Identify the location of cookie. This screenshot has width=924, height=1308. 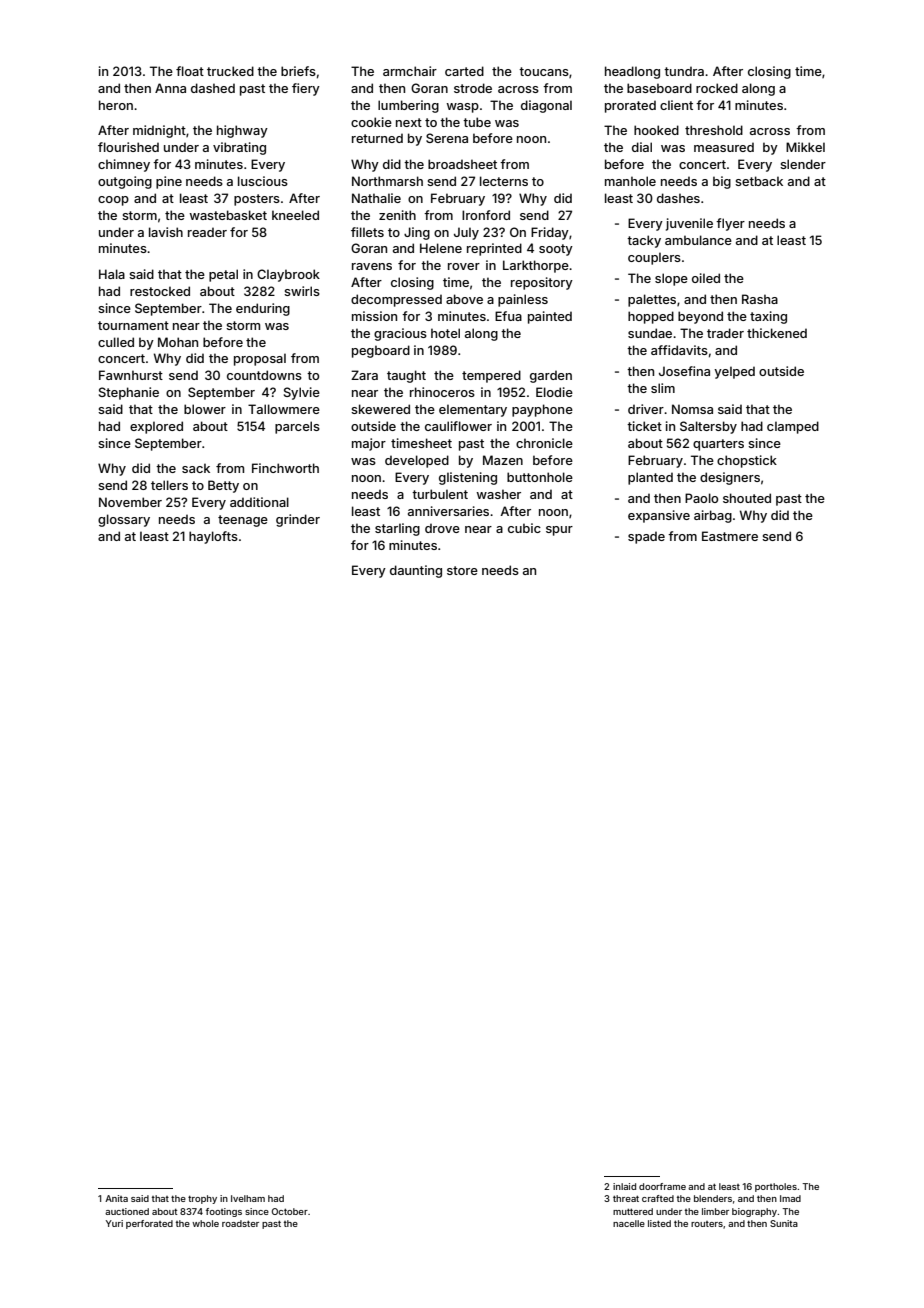
(371, 122).
